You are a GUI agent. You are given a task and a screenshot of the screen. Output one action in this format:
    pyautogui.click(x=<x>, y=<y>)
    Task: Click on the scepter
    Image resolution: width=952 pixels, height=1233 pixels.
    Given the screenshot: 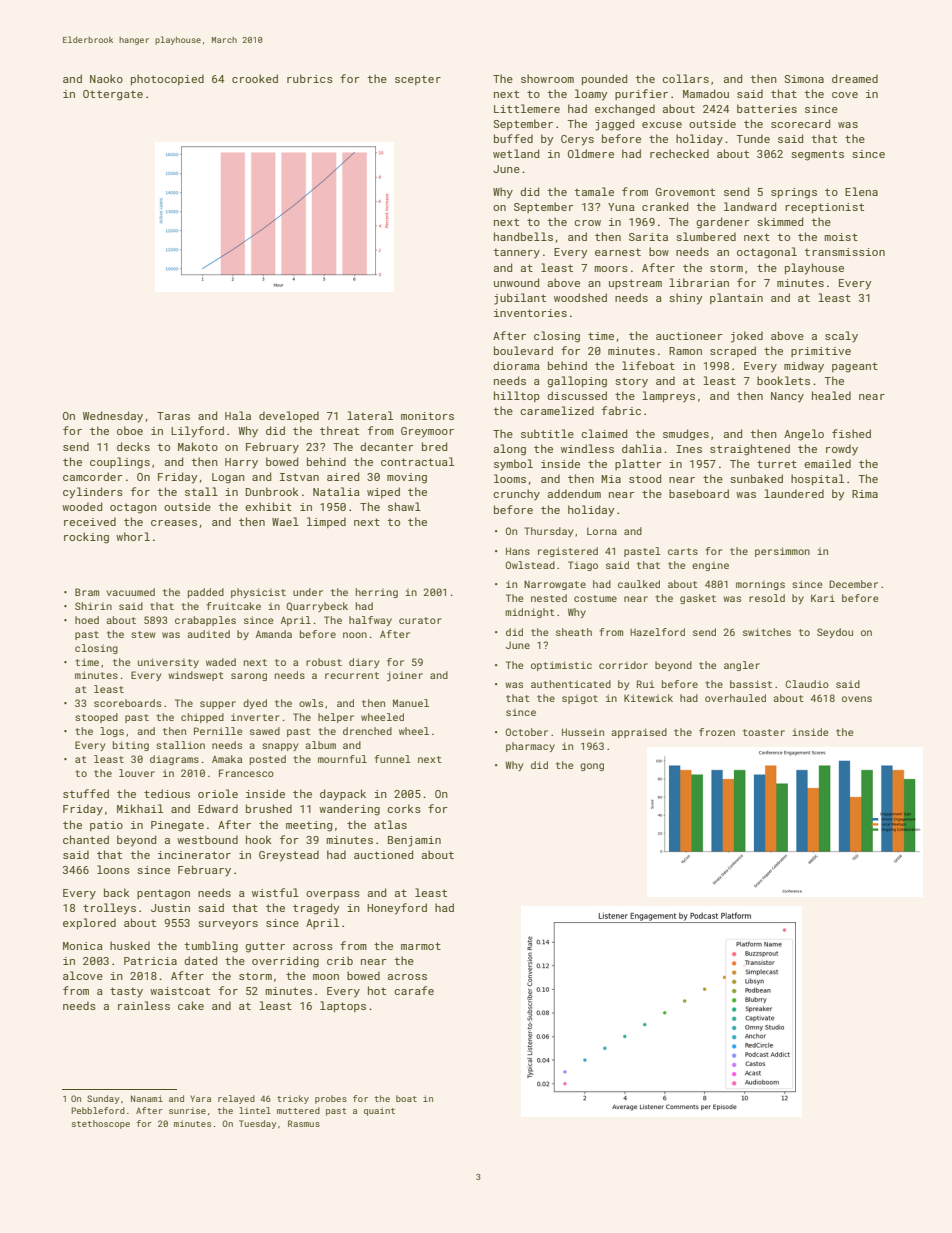 What is the action you would take?
    pyautogui.click(x=418, y=80)
